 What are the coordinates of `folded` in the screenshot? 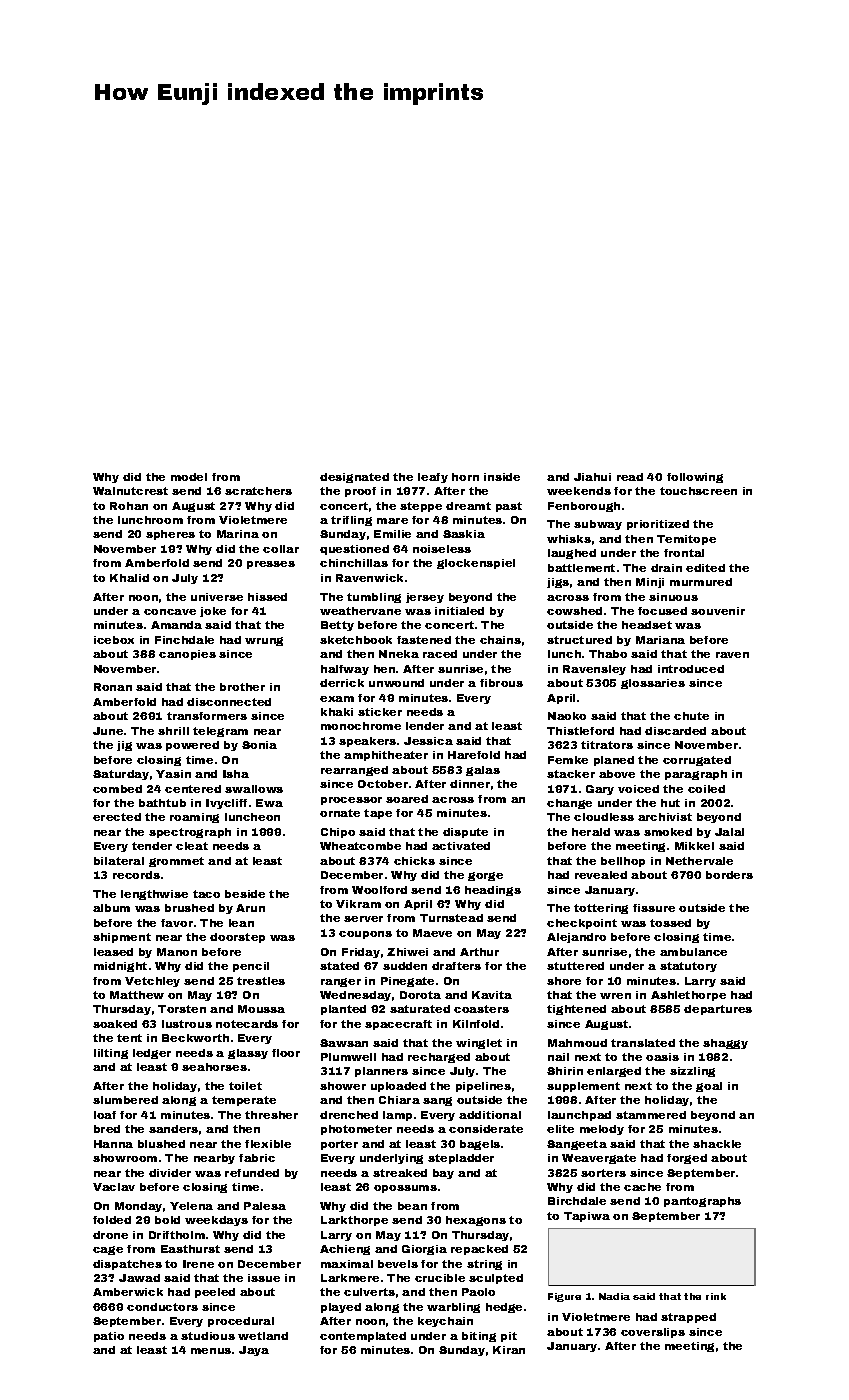 It's located at (112, 1220).
